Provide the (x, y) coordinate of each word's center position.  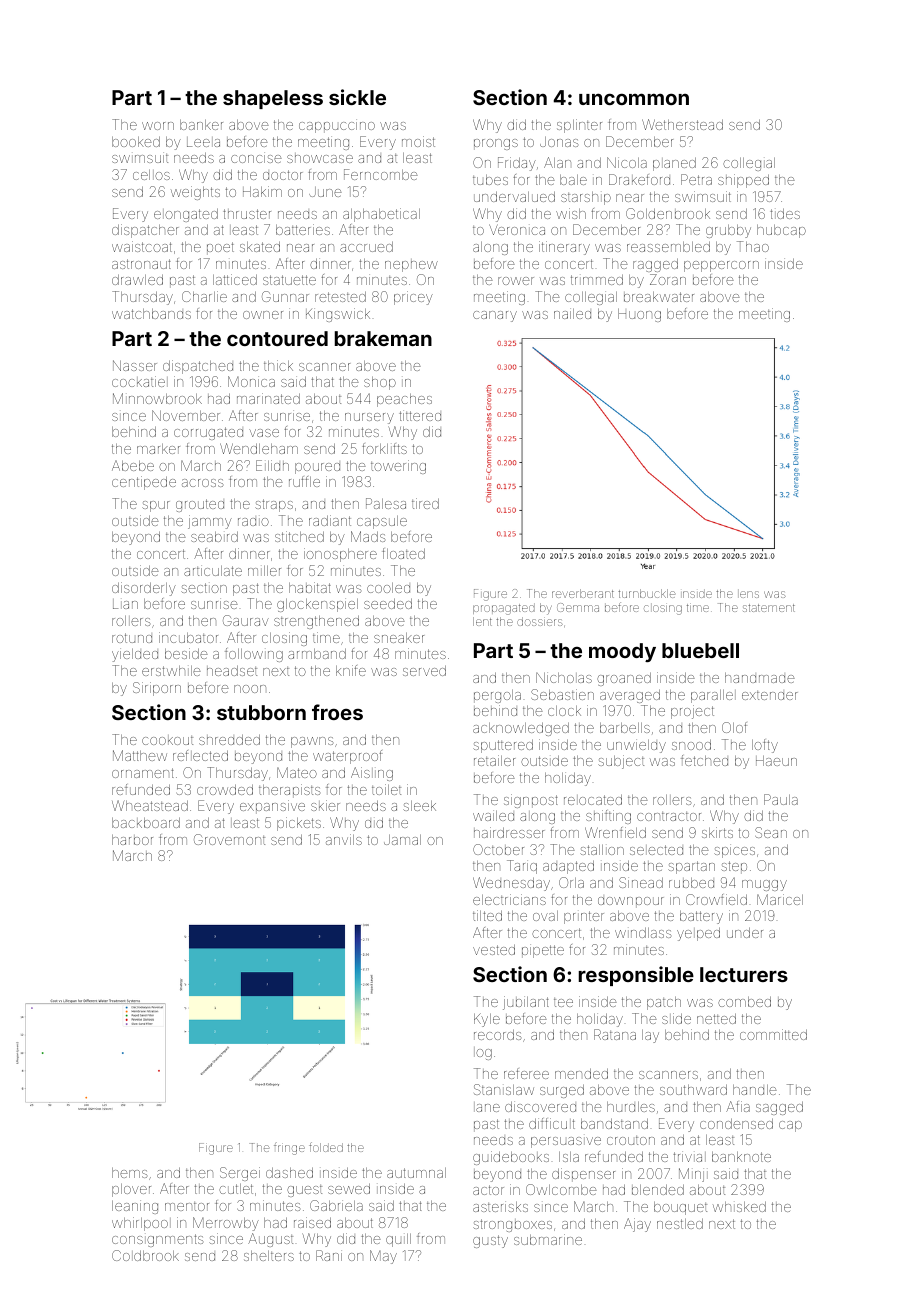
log (483, 1053)
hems (129, 1173)
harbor (132, 840)
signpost (531, 801)
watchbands (151, 314)
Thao (753, 246)
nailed (572, 313)
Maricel (780, 899)
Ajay (637, 1225)
